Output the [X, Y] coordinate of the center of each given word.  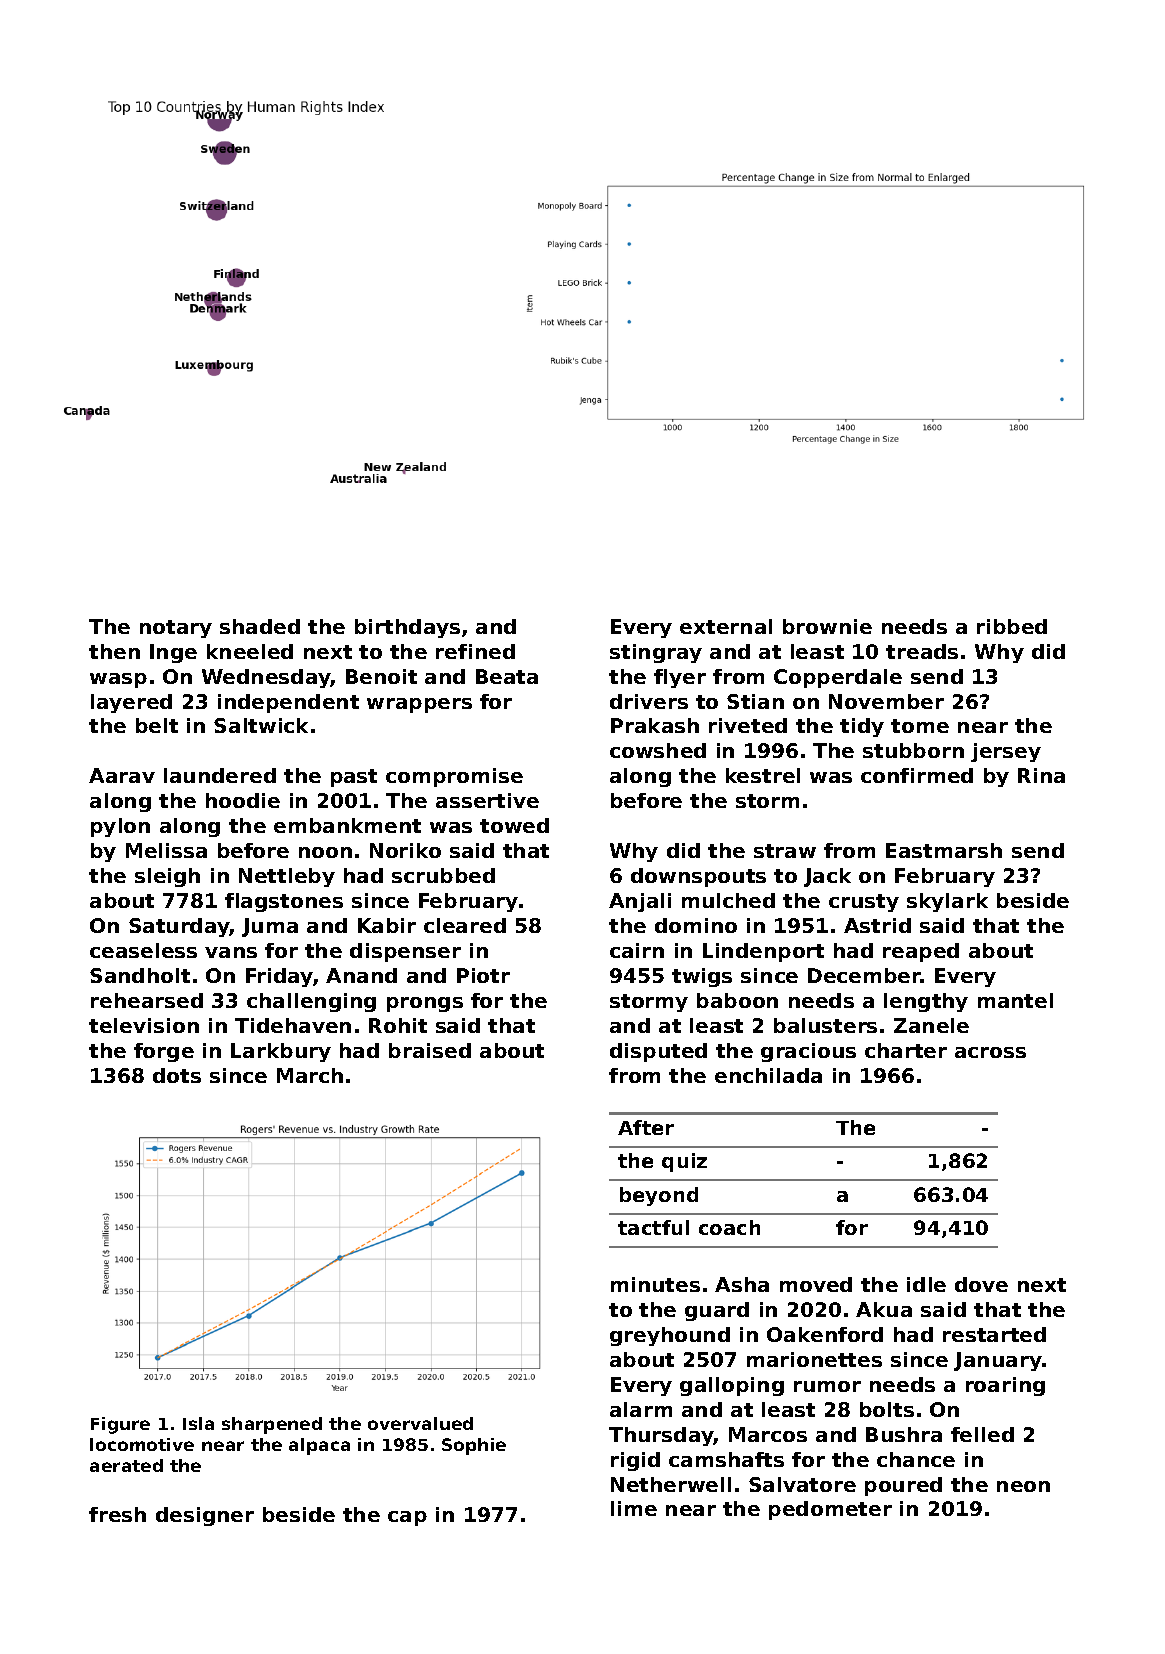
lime [634, 1508]
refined [475, 651]
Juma [270, 927]
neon [1023, 1486]
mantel [1015, 1000]
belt [157, 725]
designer [205, 1516]
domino [696, 925]
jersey [1006, 752]
